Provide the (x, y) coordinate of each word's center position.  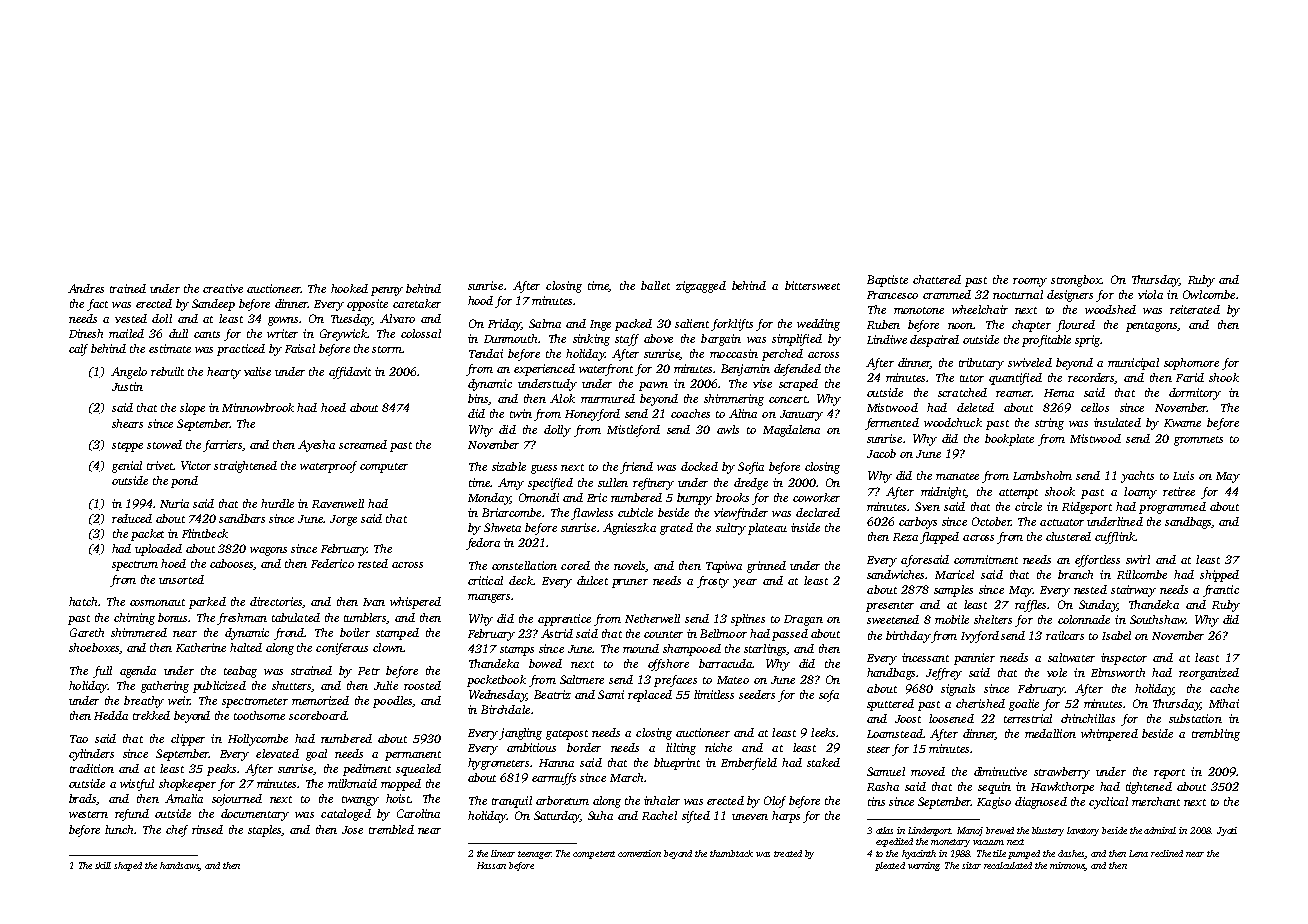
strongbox (1076, 281)
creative (223, 288)
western (88, 814)
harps (786, 817)
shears (127, 423)
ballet (655, 285)
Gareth (87, 632)
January (801, 415)
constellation (524, 565)
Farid (1190, 377)
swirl (1138, 559)
